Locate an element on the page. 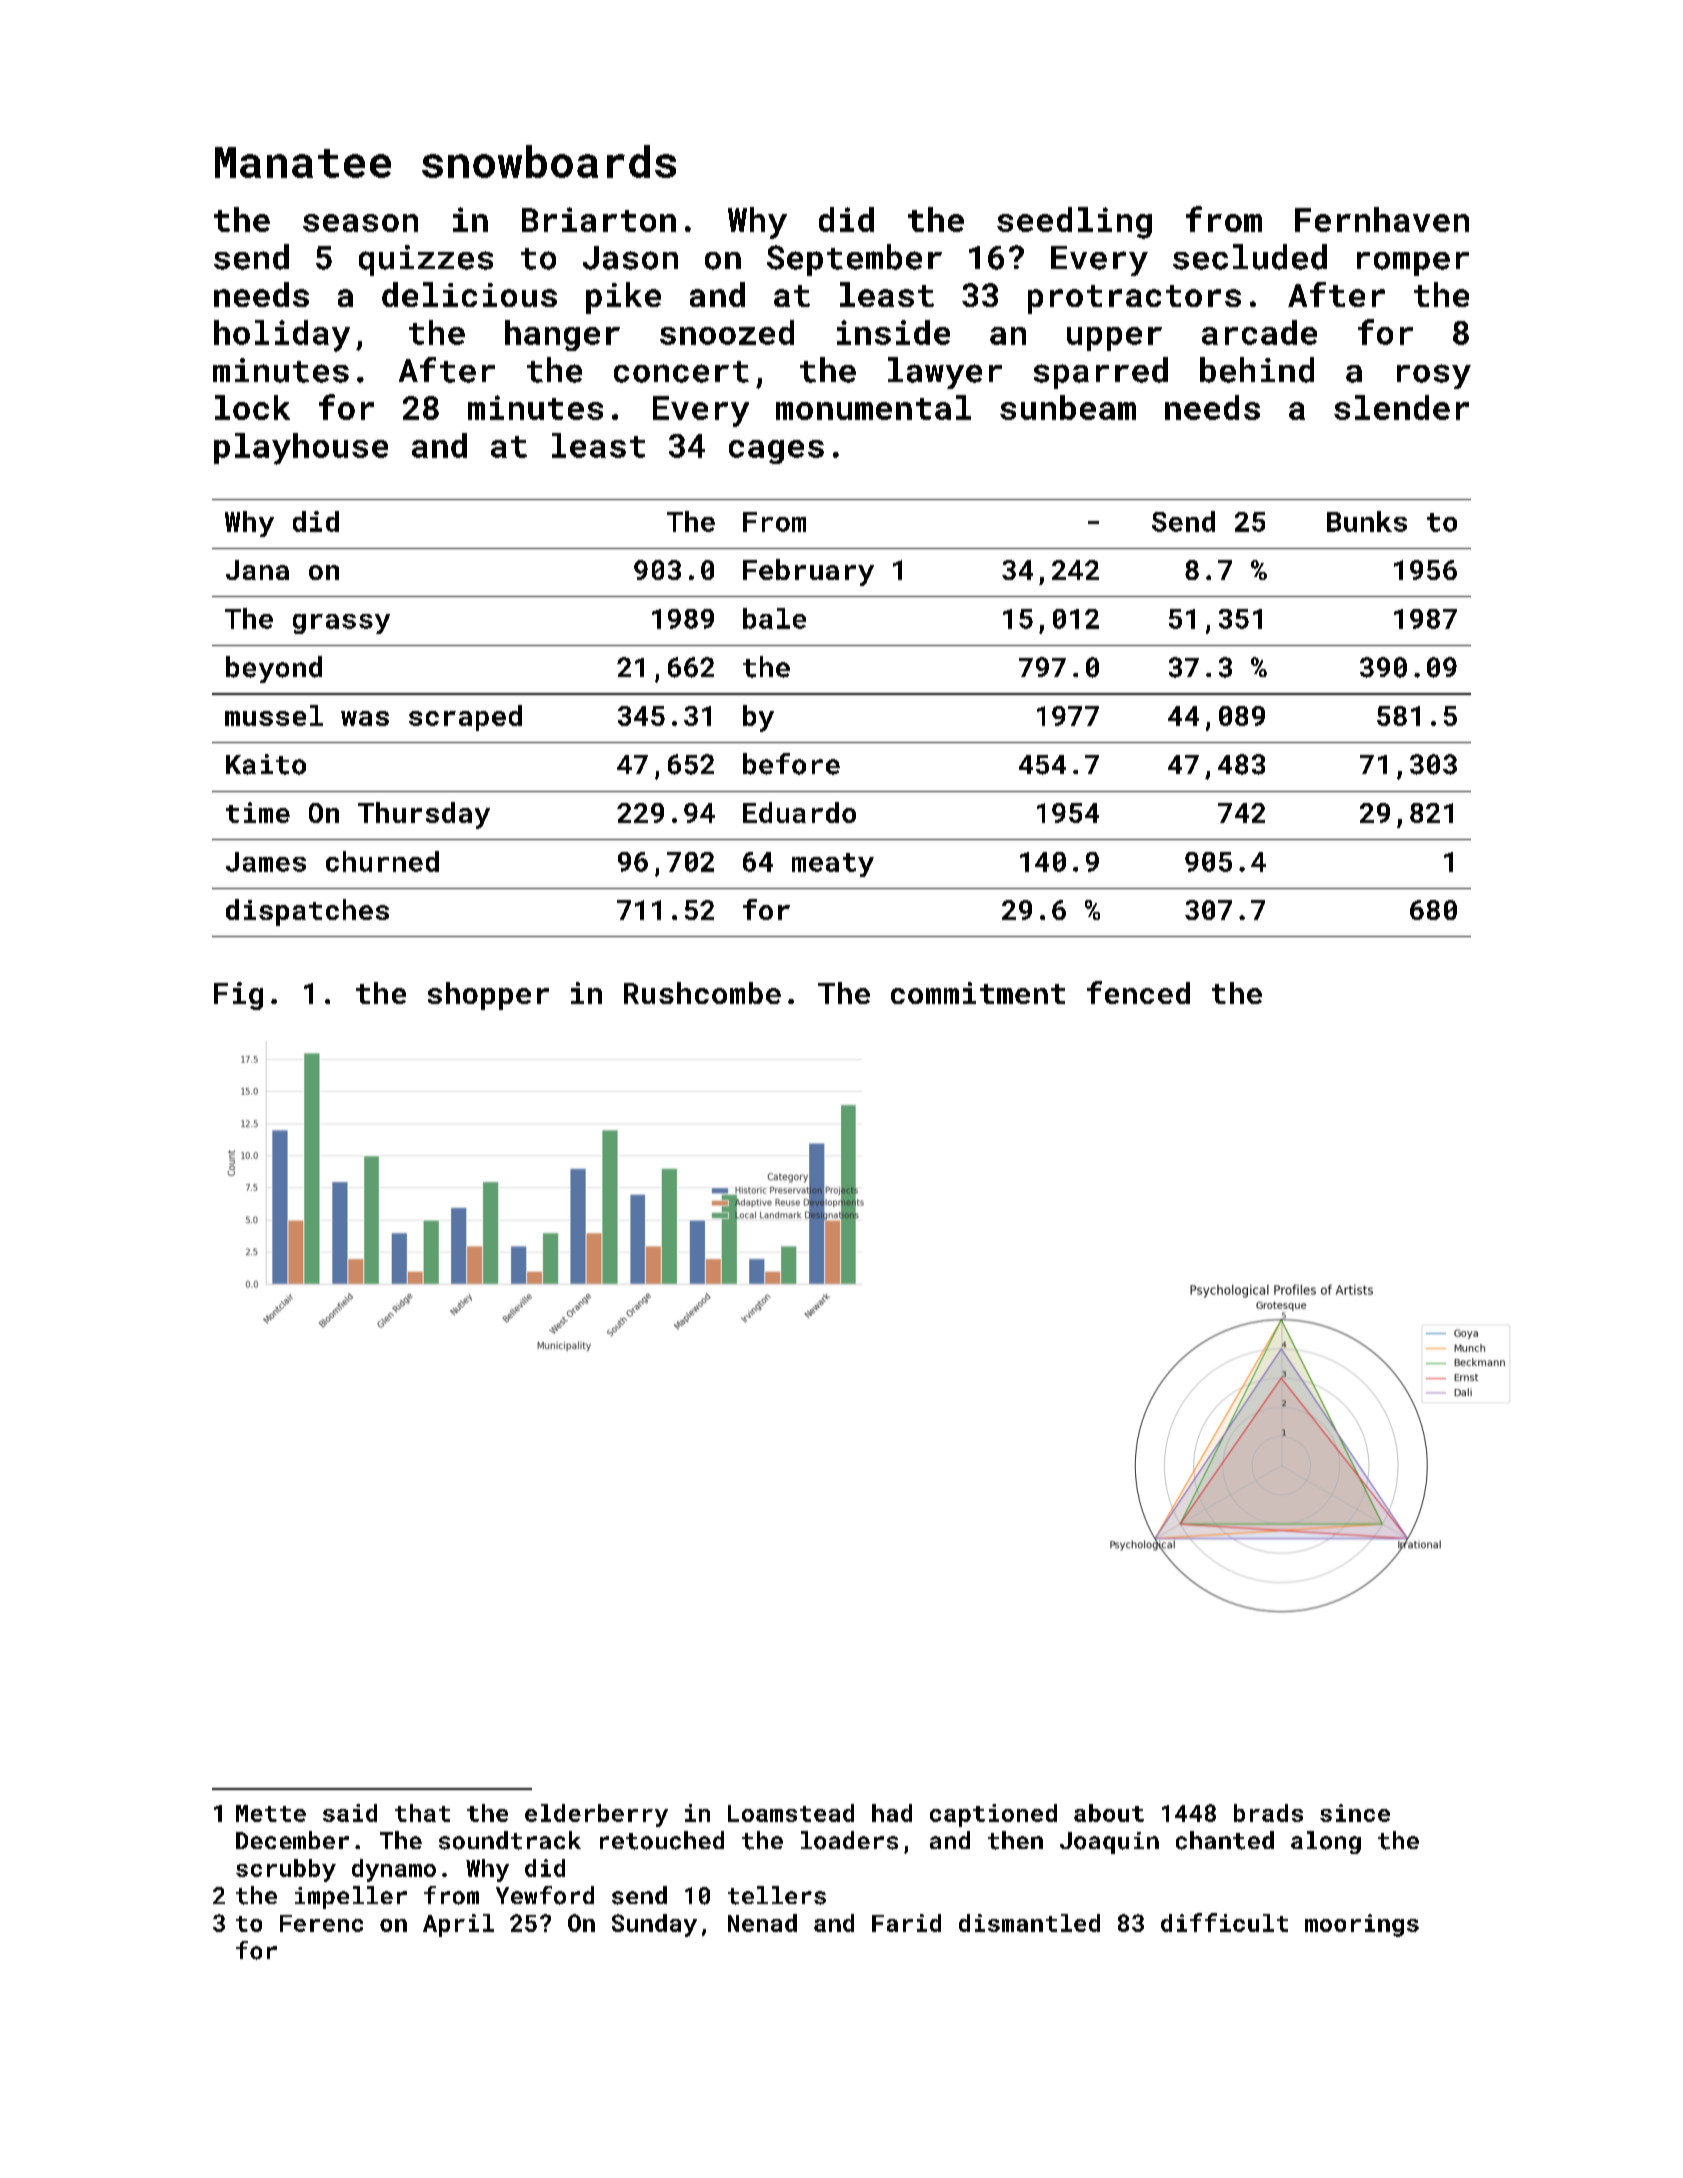 This page has width=1683, height=2178. inside is located at coordinates (893, 332).
